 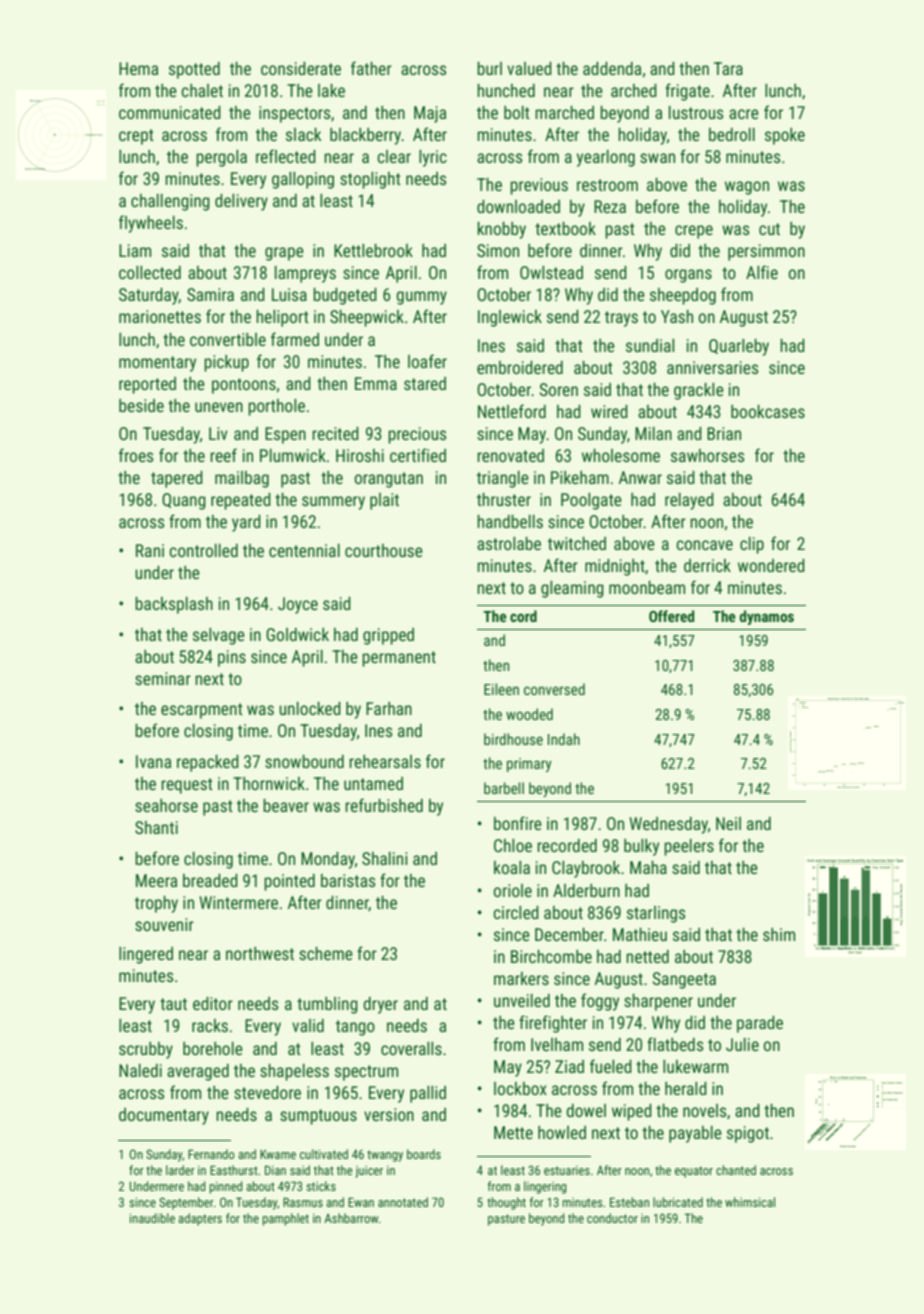 I want to click on courthouse, so click(x=384, y=550).
